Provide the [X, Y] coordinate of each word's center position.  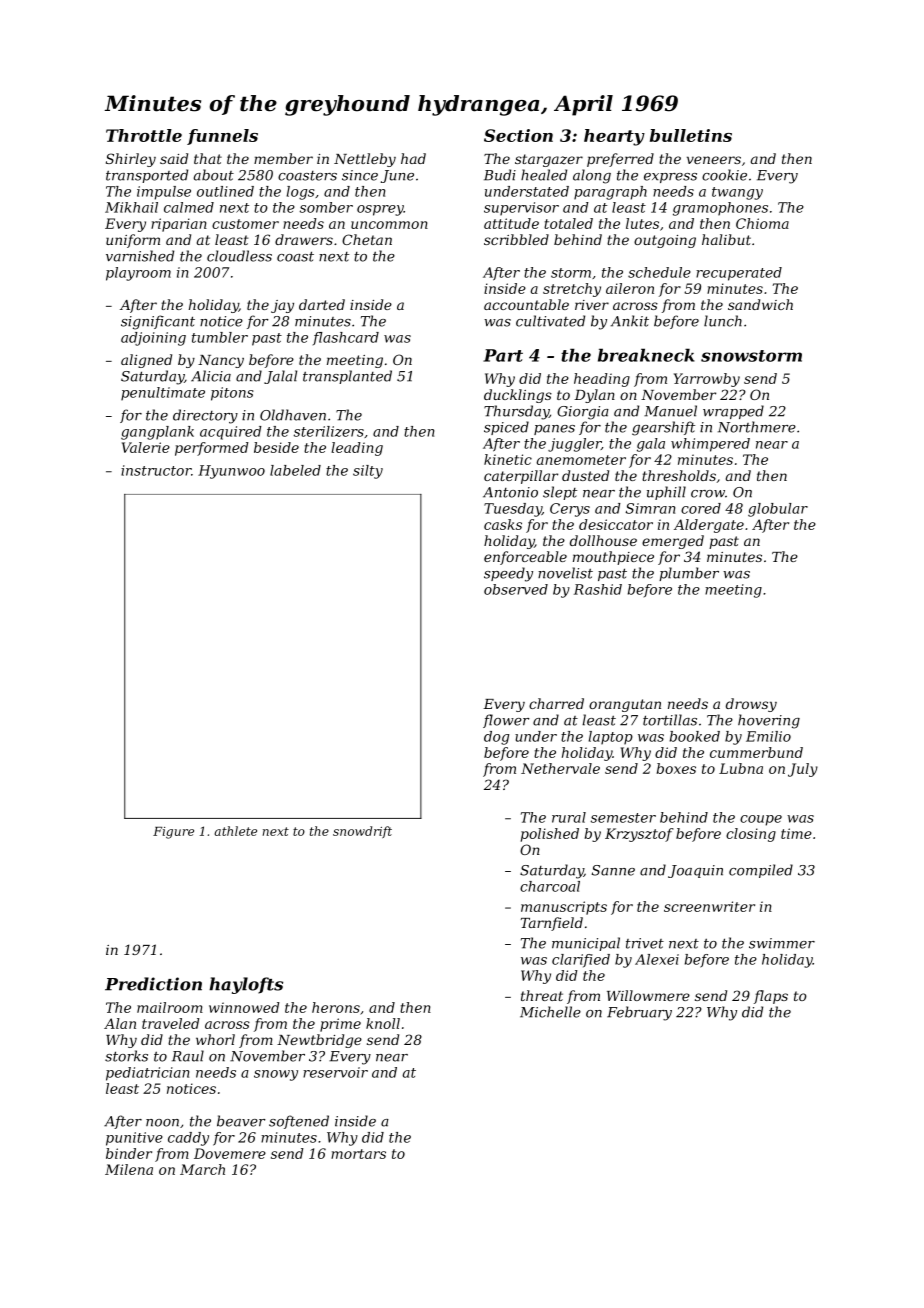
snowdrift [362, 832]
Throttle [144, 135]
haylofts [246, 985]
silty [368, 472]
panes [554, 430]
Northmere [757, 427]
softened [299, 1122]
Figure [173, 833]
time [796, 833]
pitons [232, 394]
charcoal [550, 886]
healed [544, 175]
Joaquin [695, 871]
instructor [156, 470]
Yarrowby [707, 380]
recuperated [739, 274]
